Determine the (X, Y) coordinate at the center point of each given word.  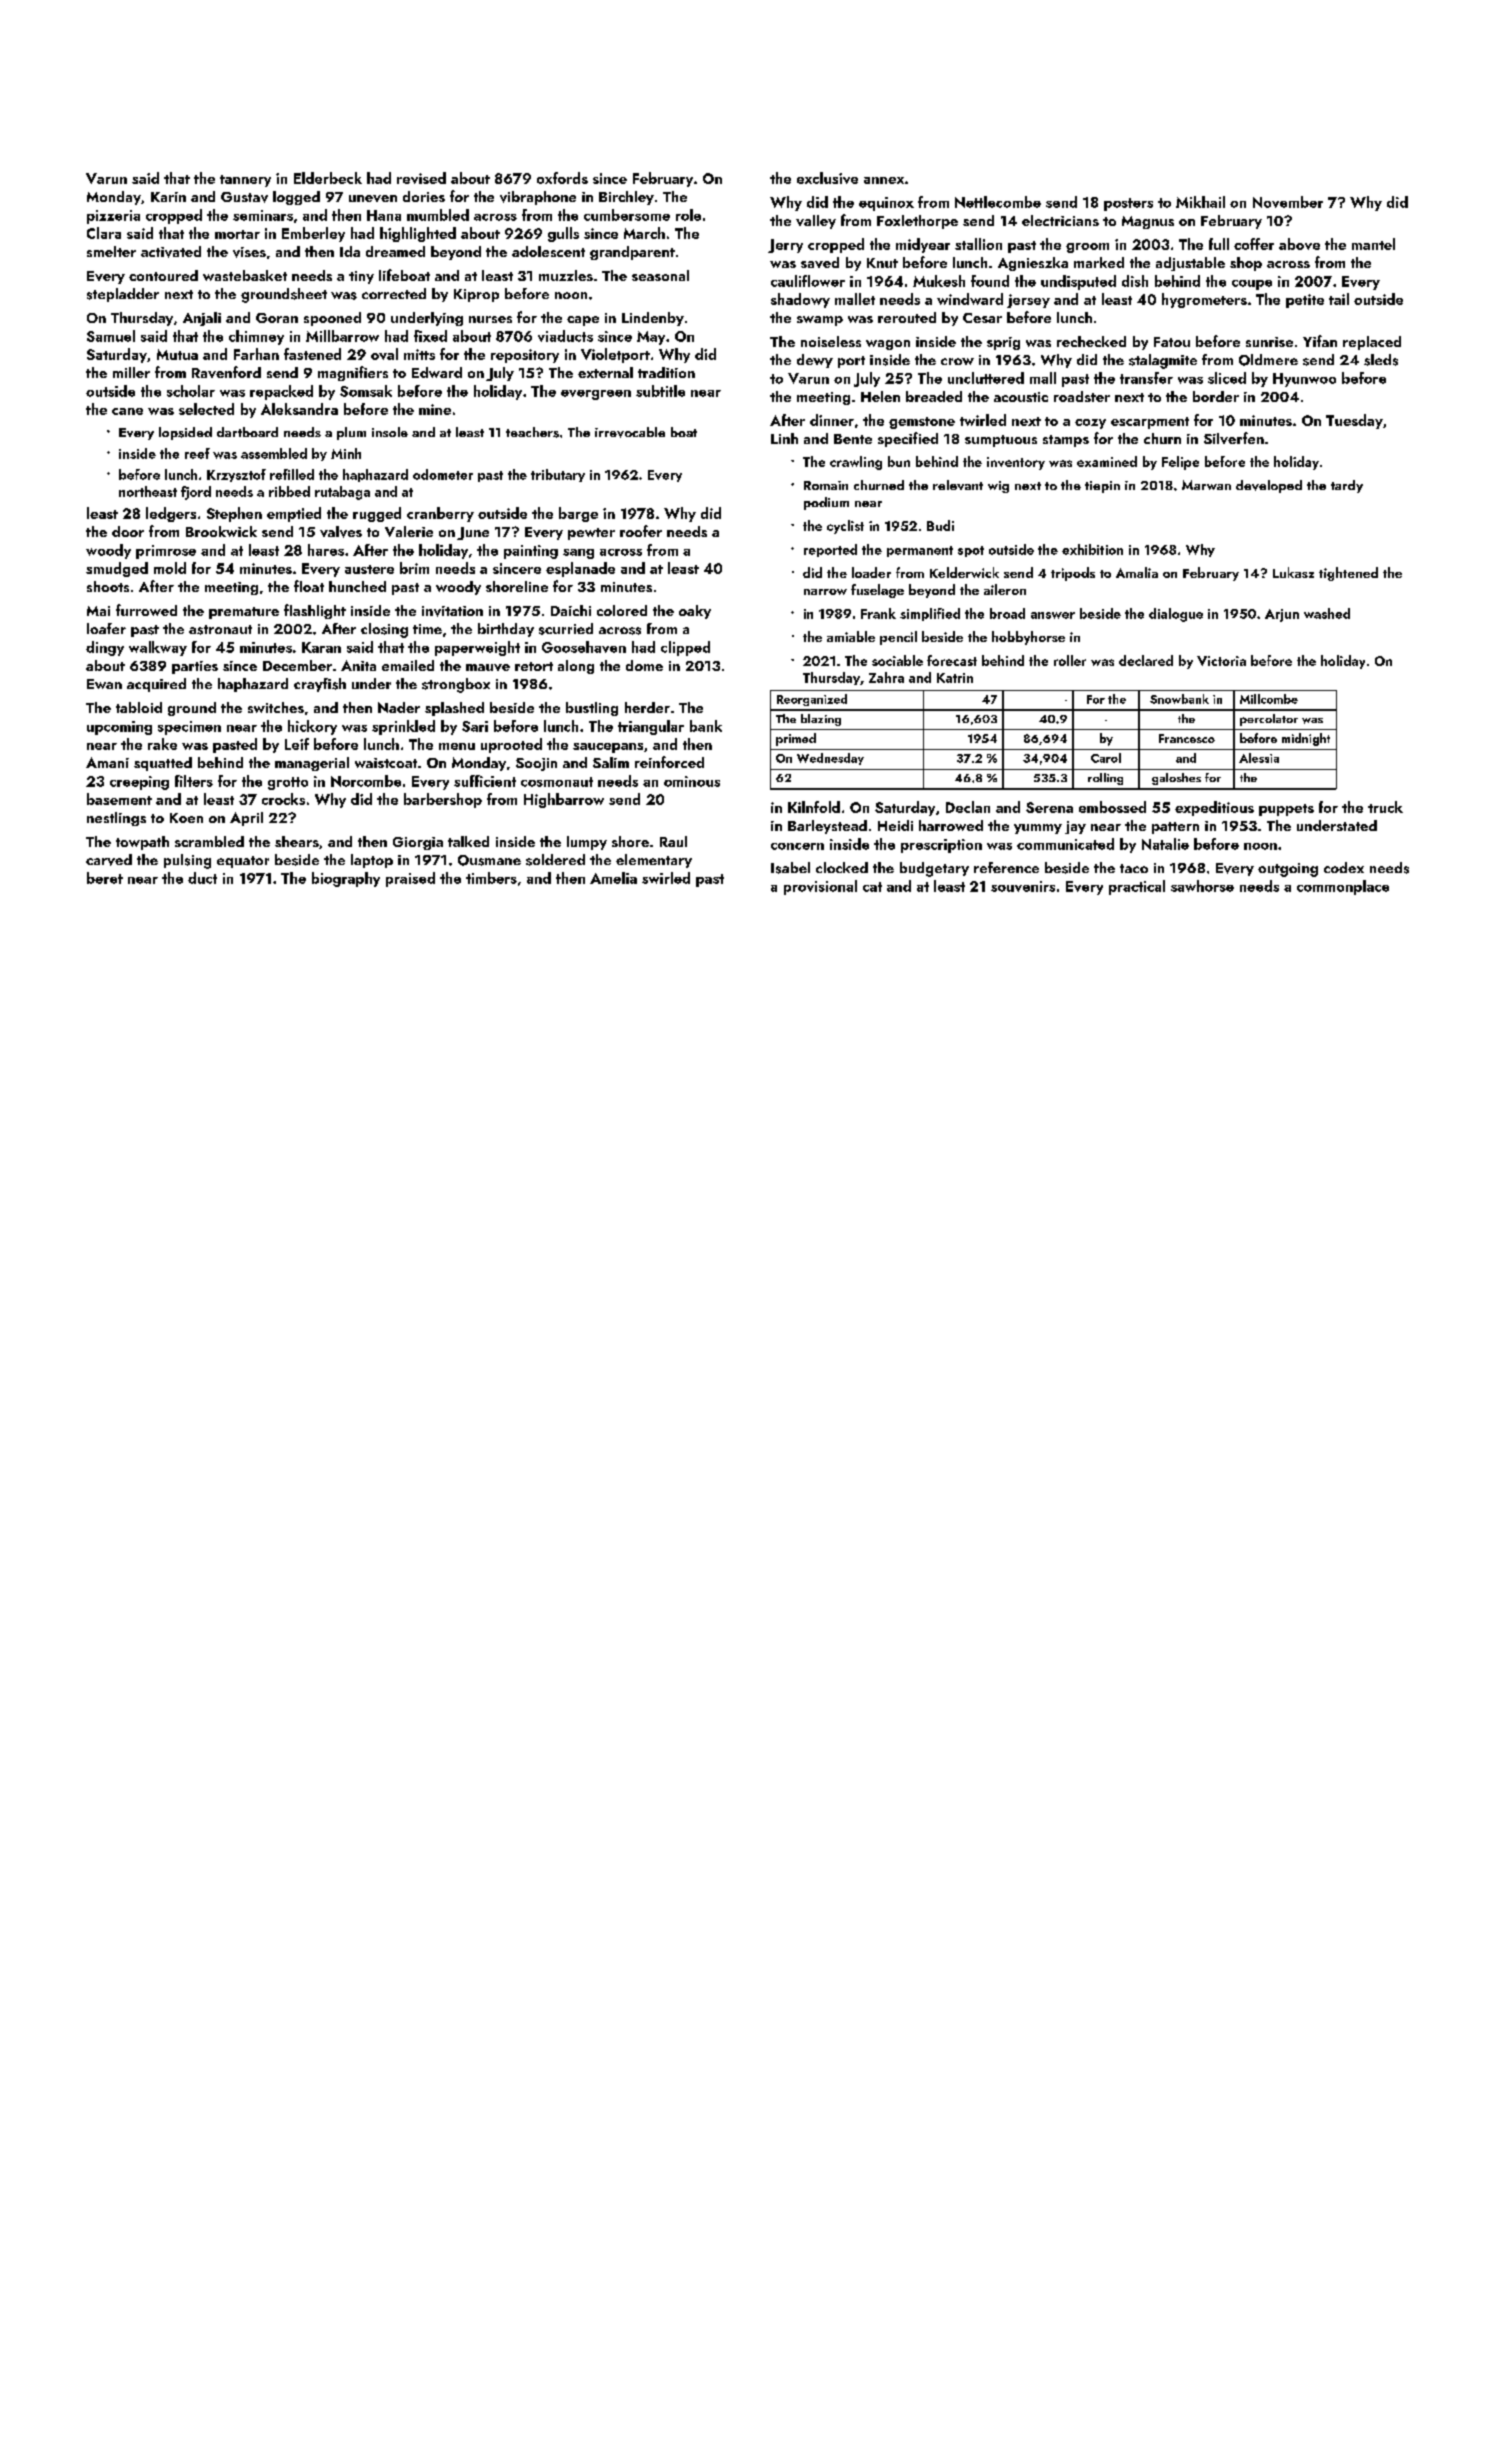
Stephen (234, 514)
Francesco (1187, 738)
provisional (820, 887)
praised (410, 879)
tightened (1348, 574)
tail (1339, 299)
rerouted (907, 317)
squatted (163, 764)
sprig (1003, 343)
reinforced (669, 762)
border (1216, 396)
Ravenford (226, 372)
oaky (695, 612)
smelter (111, 251)
